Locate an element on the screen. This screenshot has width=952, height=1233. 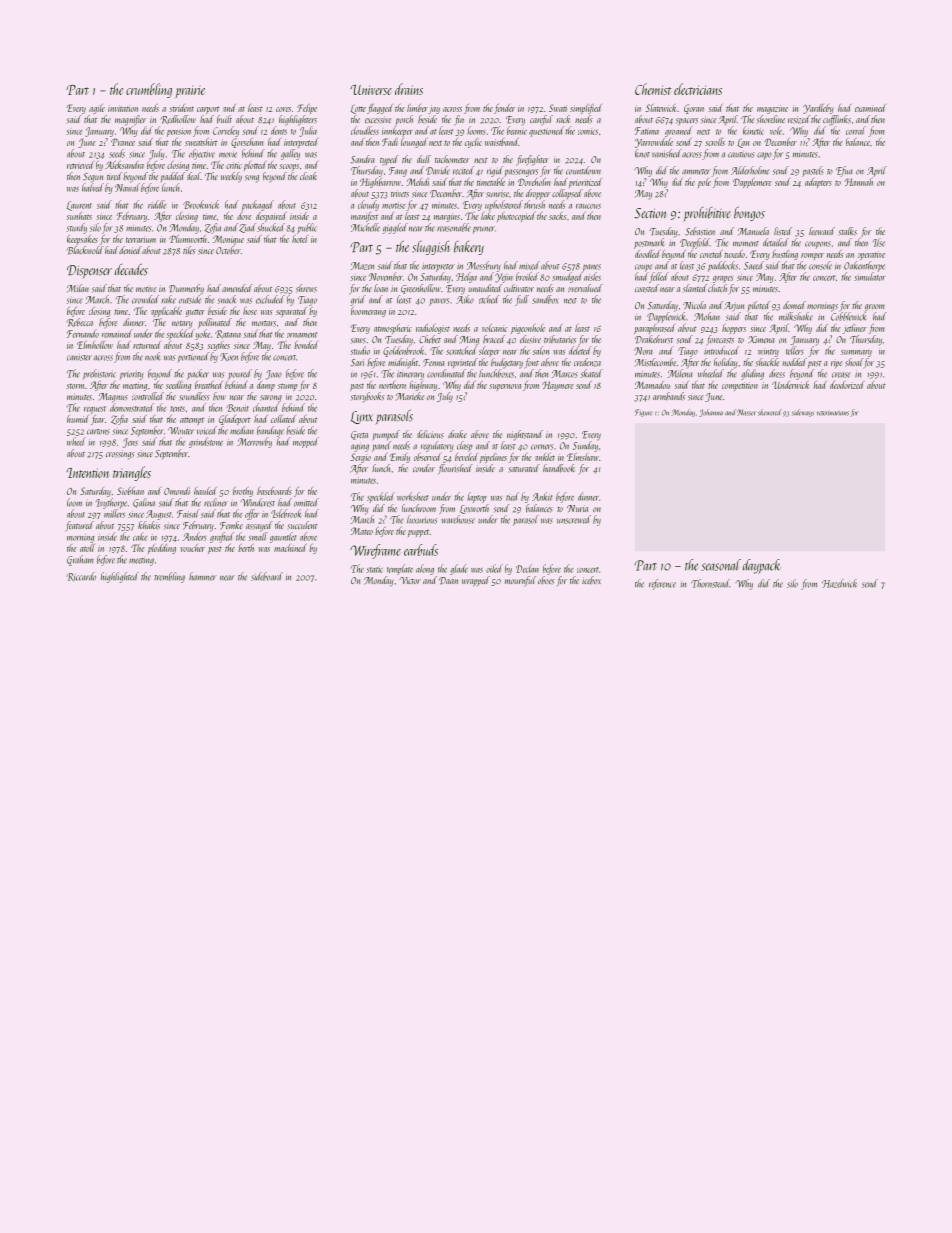
panes is located at coordinates (592, 268).
